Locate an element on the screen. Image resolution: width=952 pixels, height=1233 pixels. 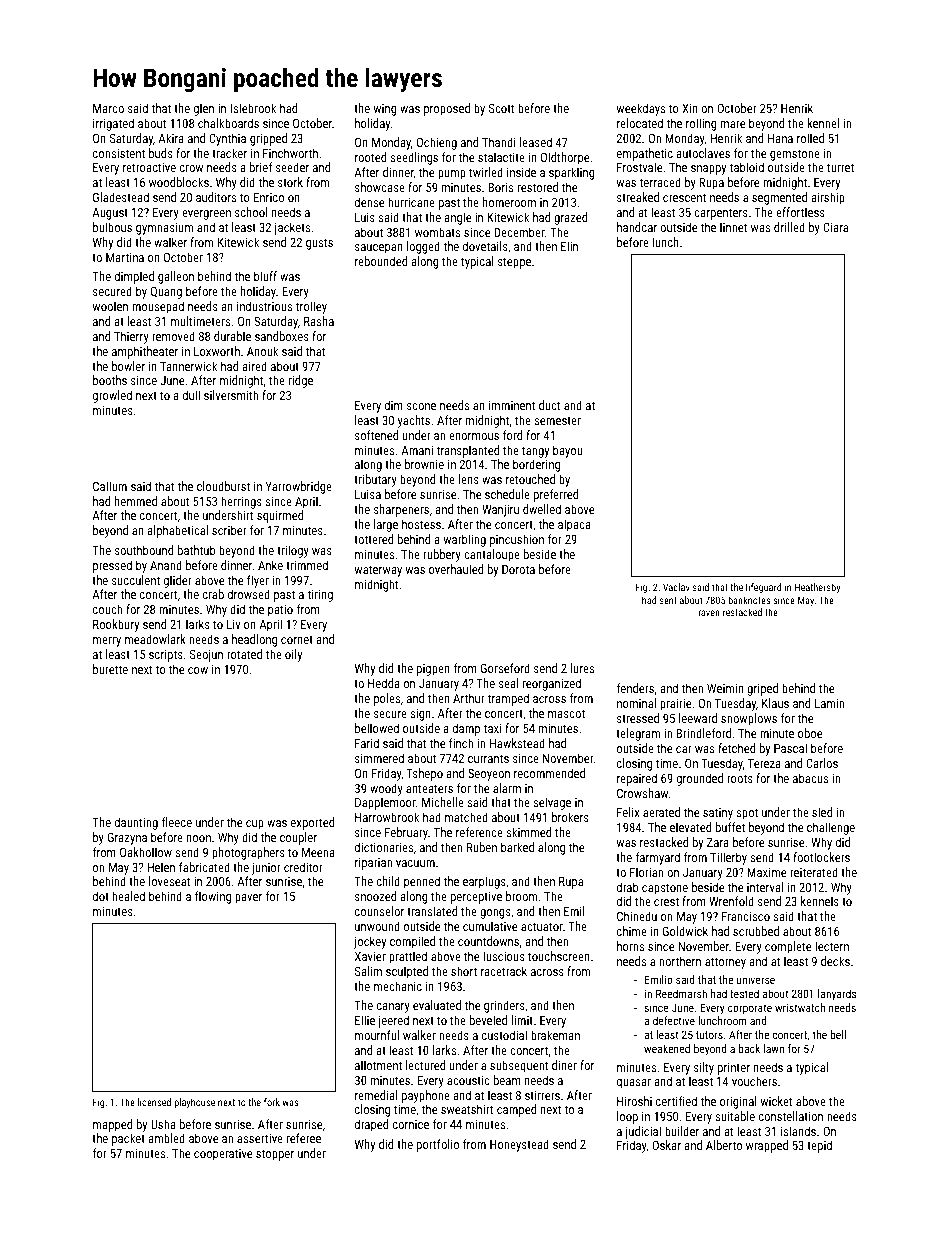
mapped is located at coordinates (112, 1125).
